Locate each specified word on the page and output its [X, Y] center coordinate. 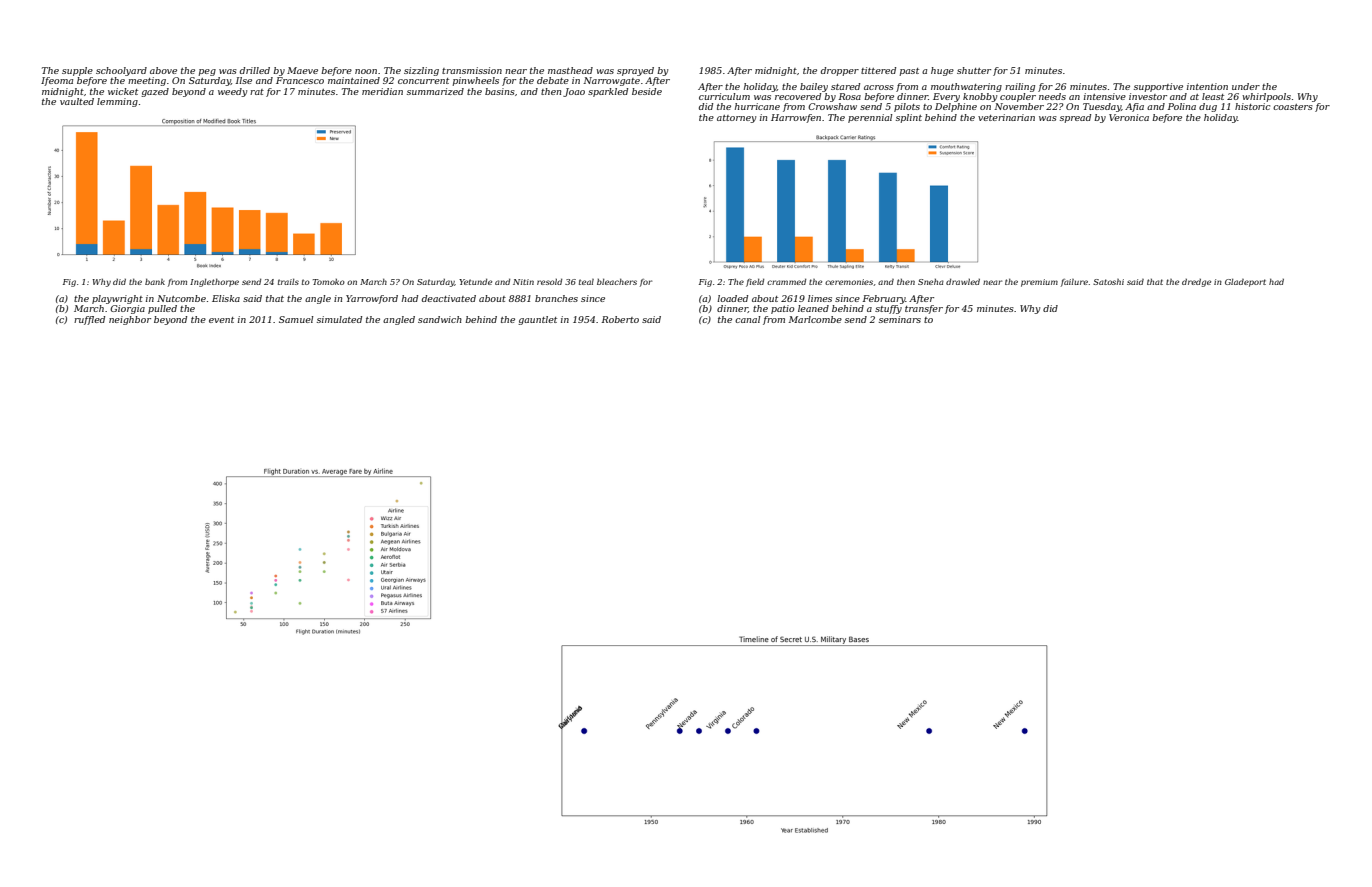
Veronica [1129, 117]
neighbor [130, 320]
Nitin [523, 282]
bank [155, 281]
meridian [382, 91]
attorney [736, 119]
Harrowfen [796, 118]
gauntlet [537, 320]
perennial [870, 118]
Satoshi [1108, 282]
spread [1075, 118]
